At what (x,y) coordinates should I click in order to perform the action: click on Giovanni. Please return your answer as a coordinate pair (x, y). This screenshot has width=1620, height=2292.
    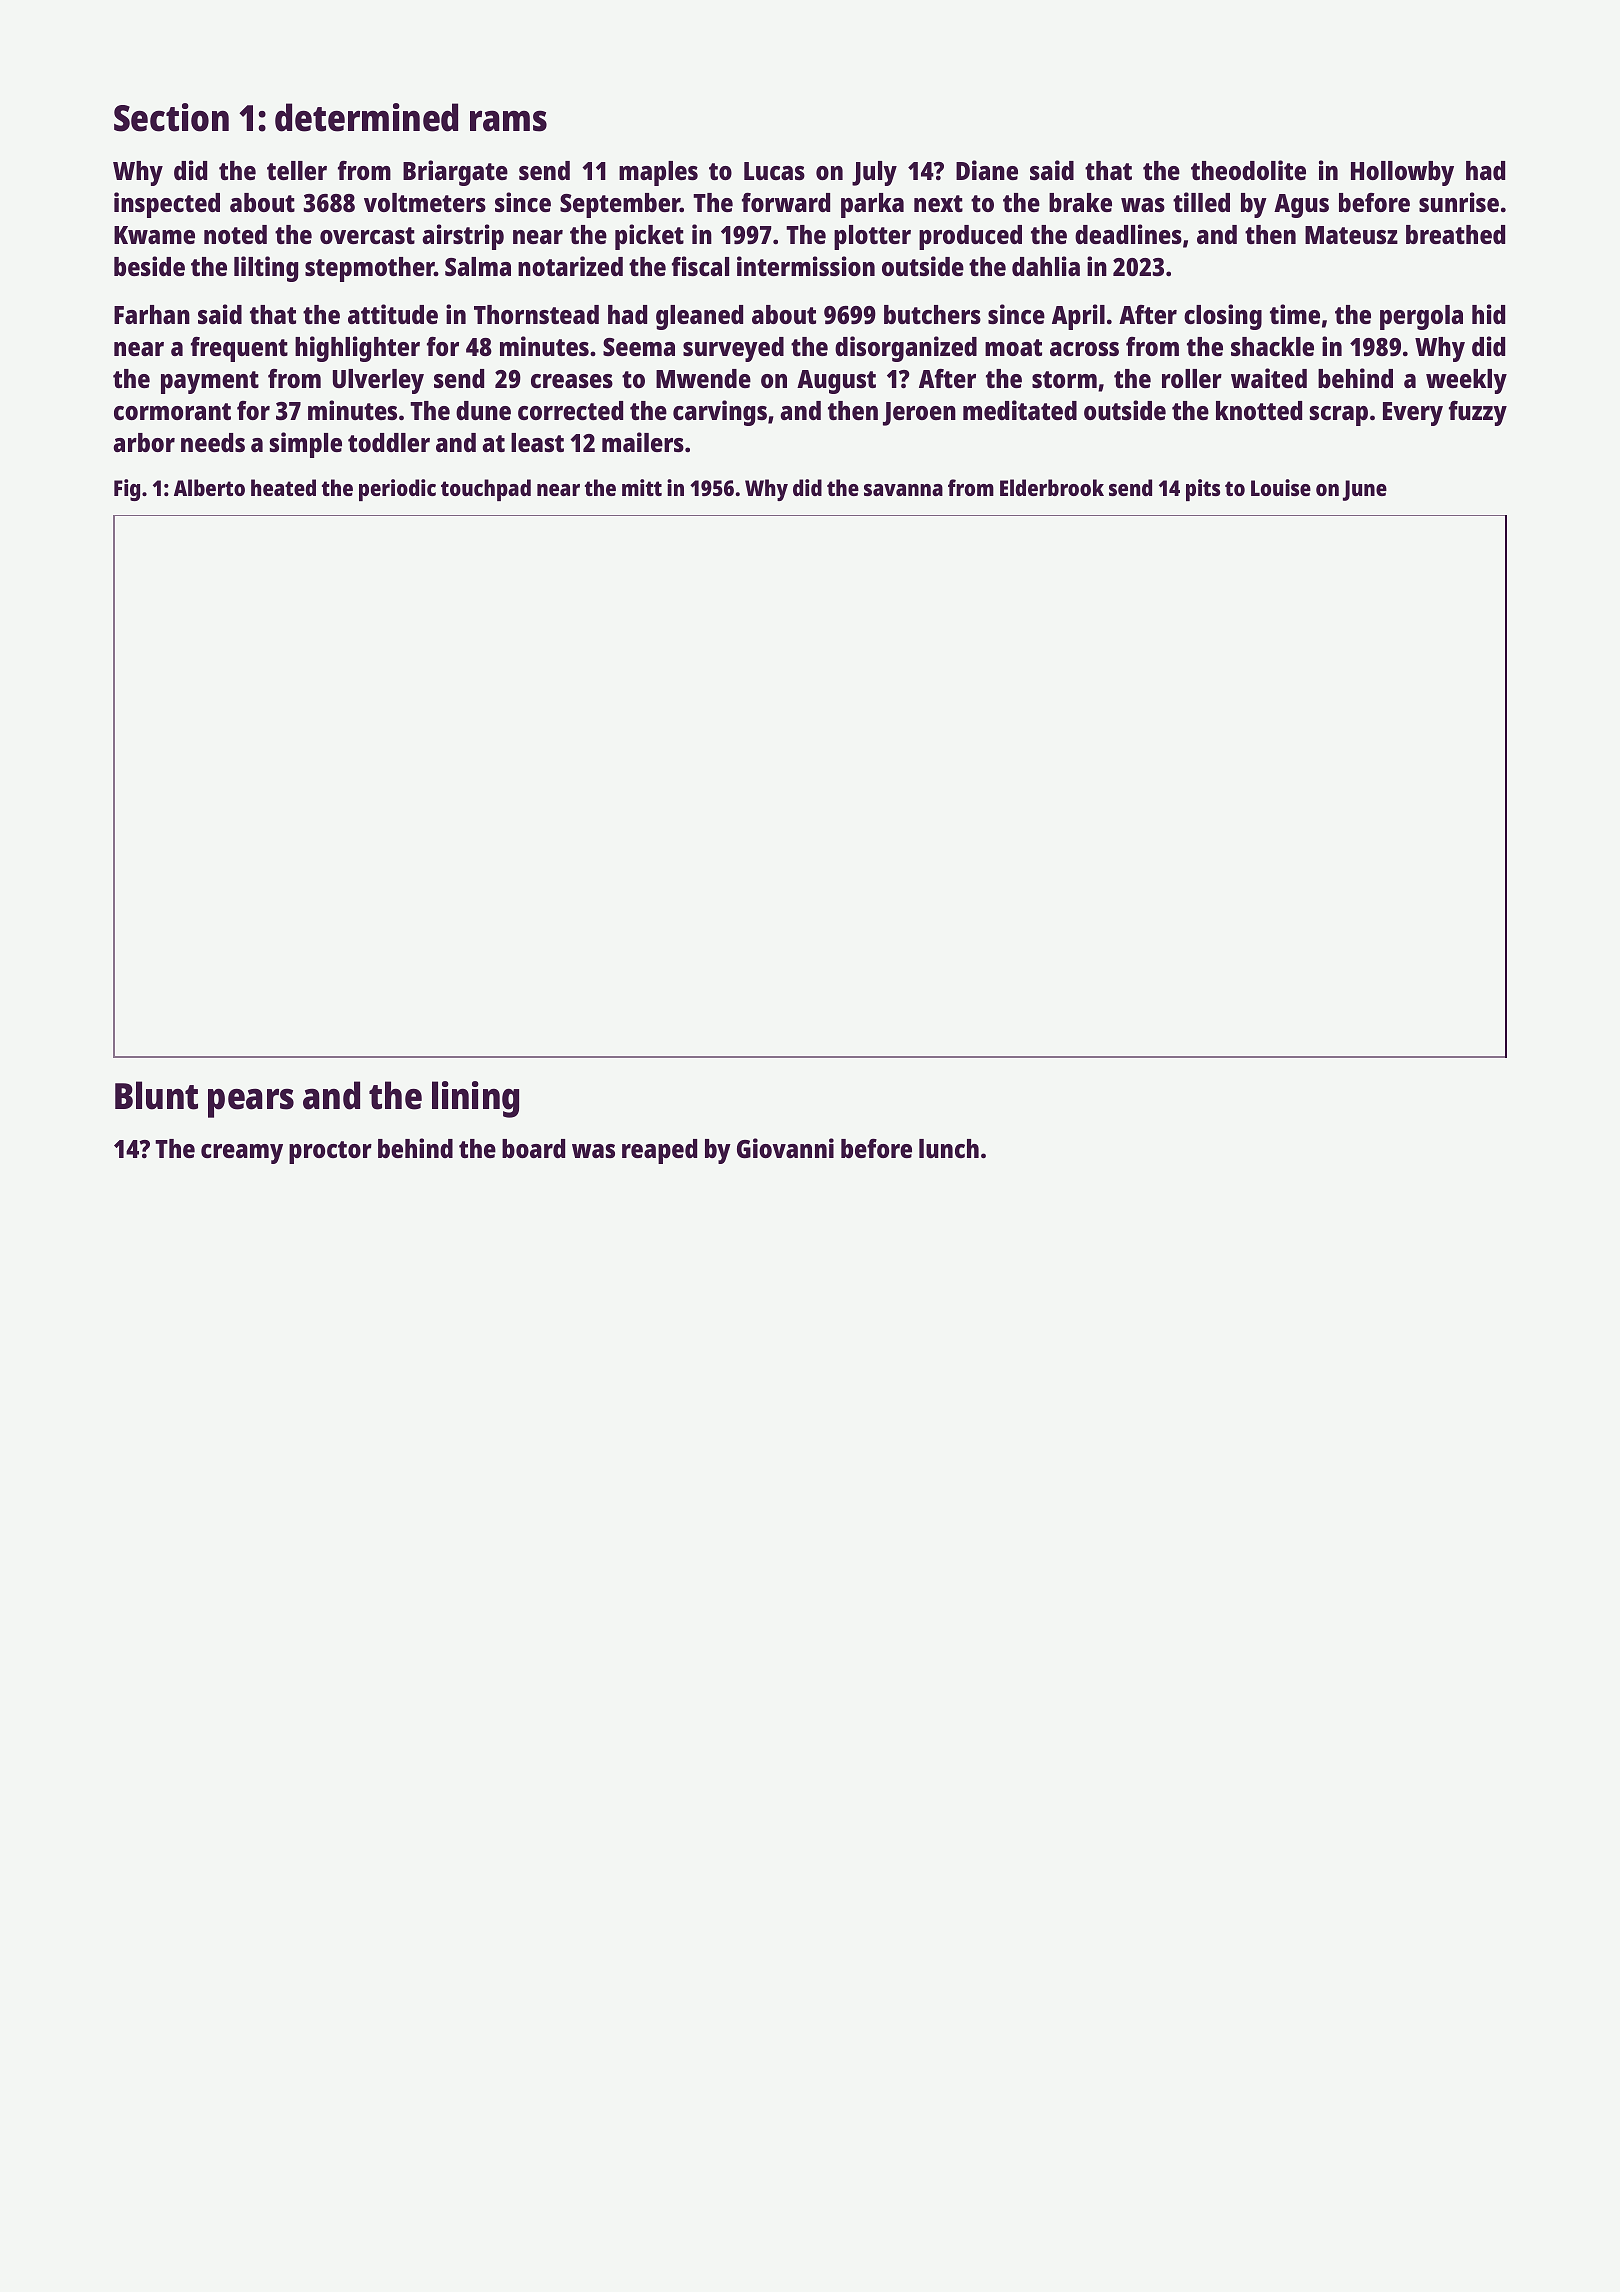
    Looking at the image, I should click on (785, 1148).
